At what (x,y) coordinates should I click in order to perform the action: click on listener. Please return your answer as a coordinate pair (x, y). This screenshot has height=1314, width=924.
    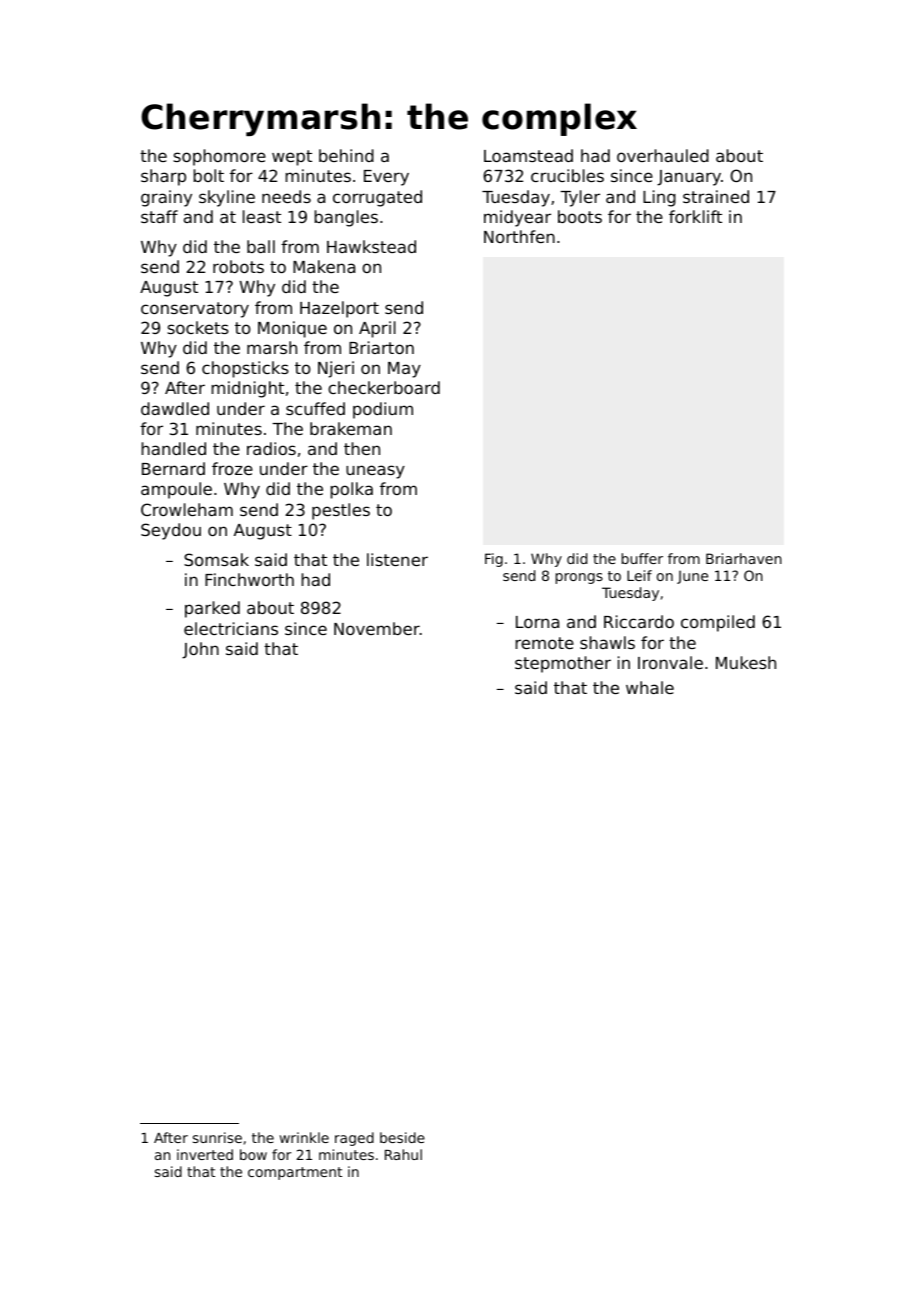
    Looking at the image, I should click on (397, 559).
